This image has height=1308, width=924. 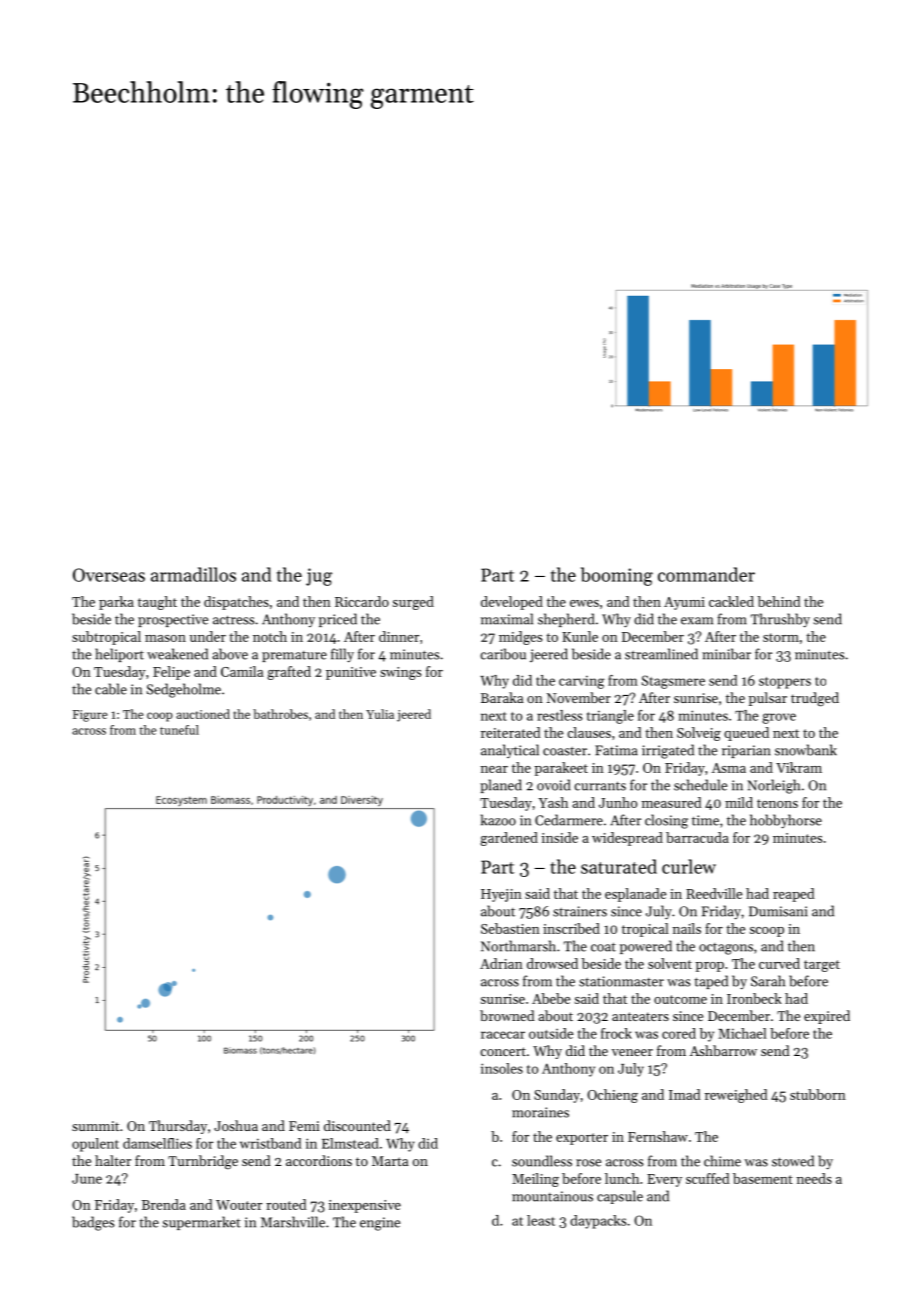 I want to click on stowed, so click(x=793, y=1161).
